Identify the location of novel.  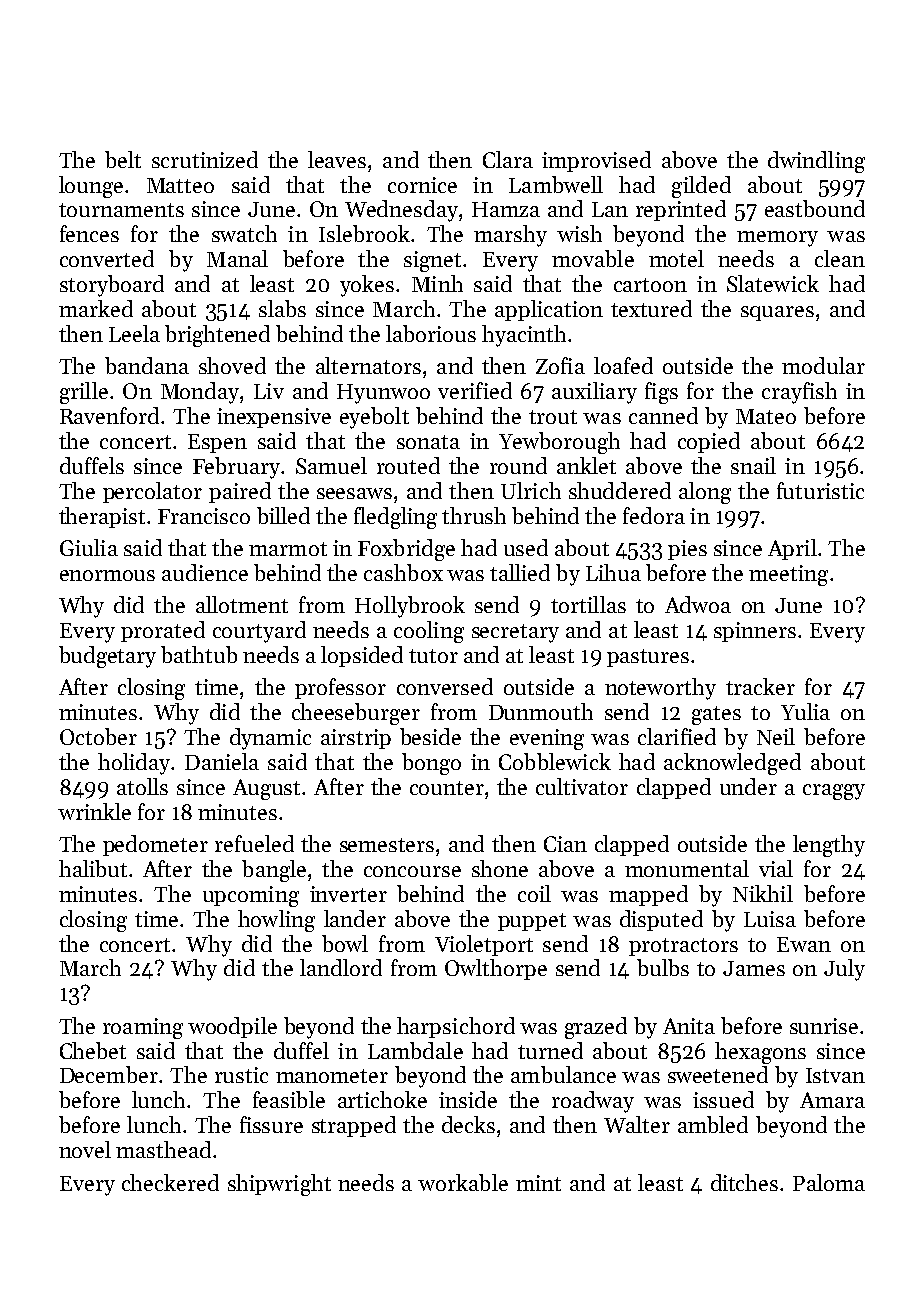
(85, 1149).
